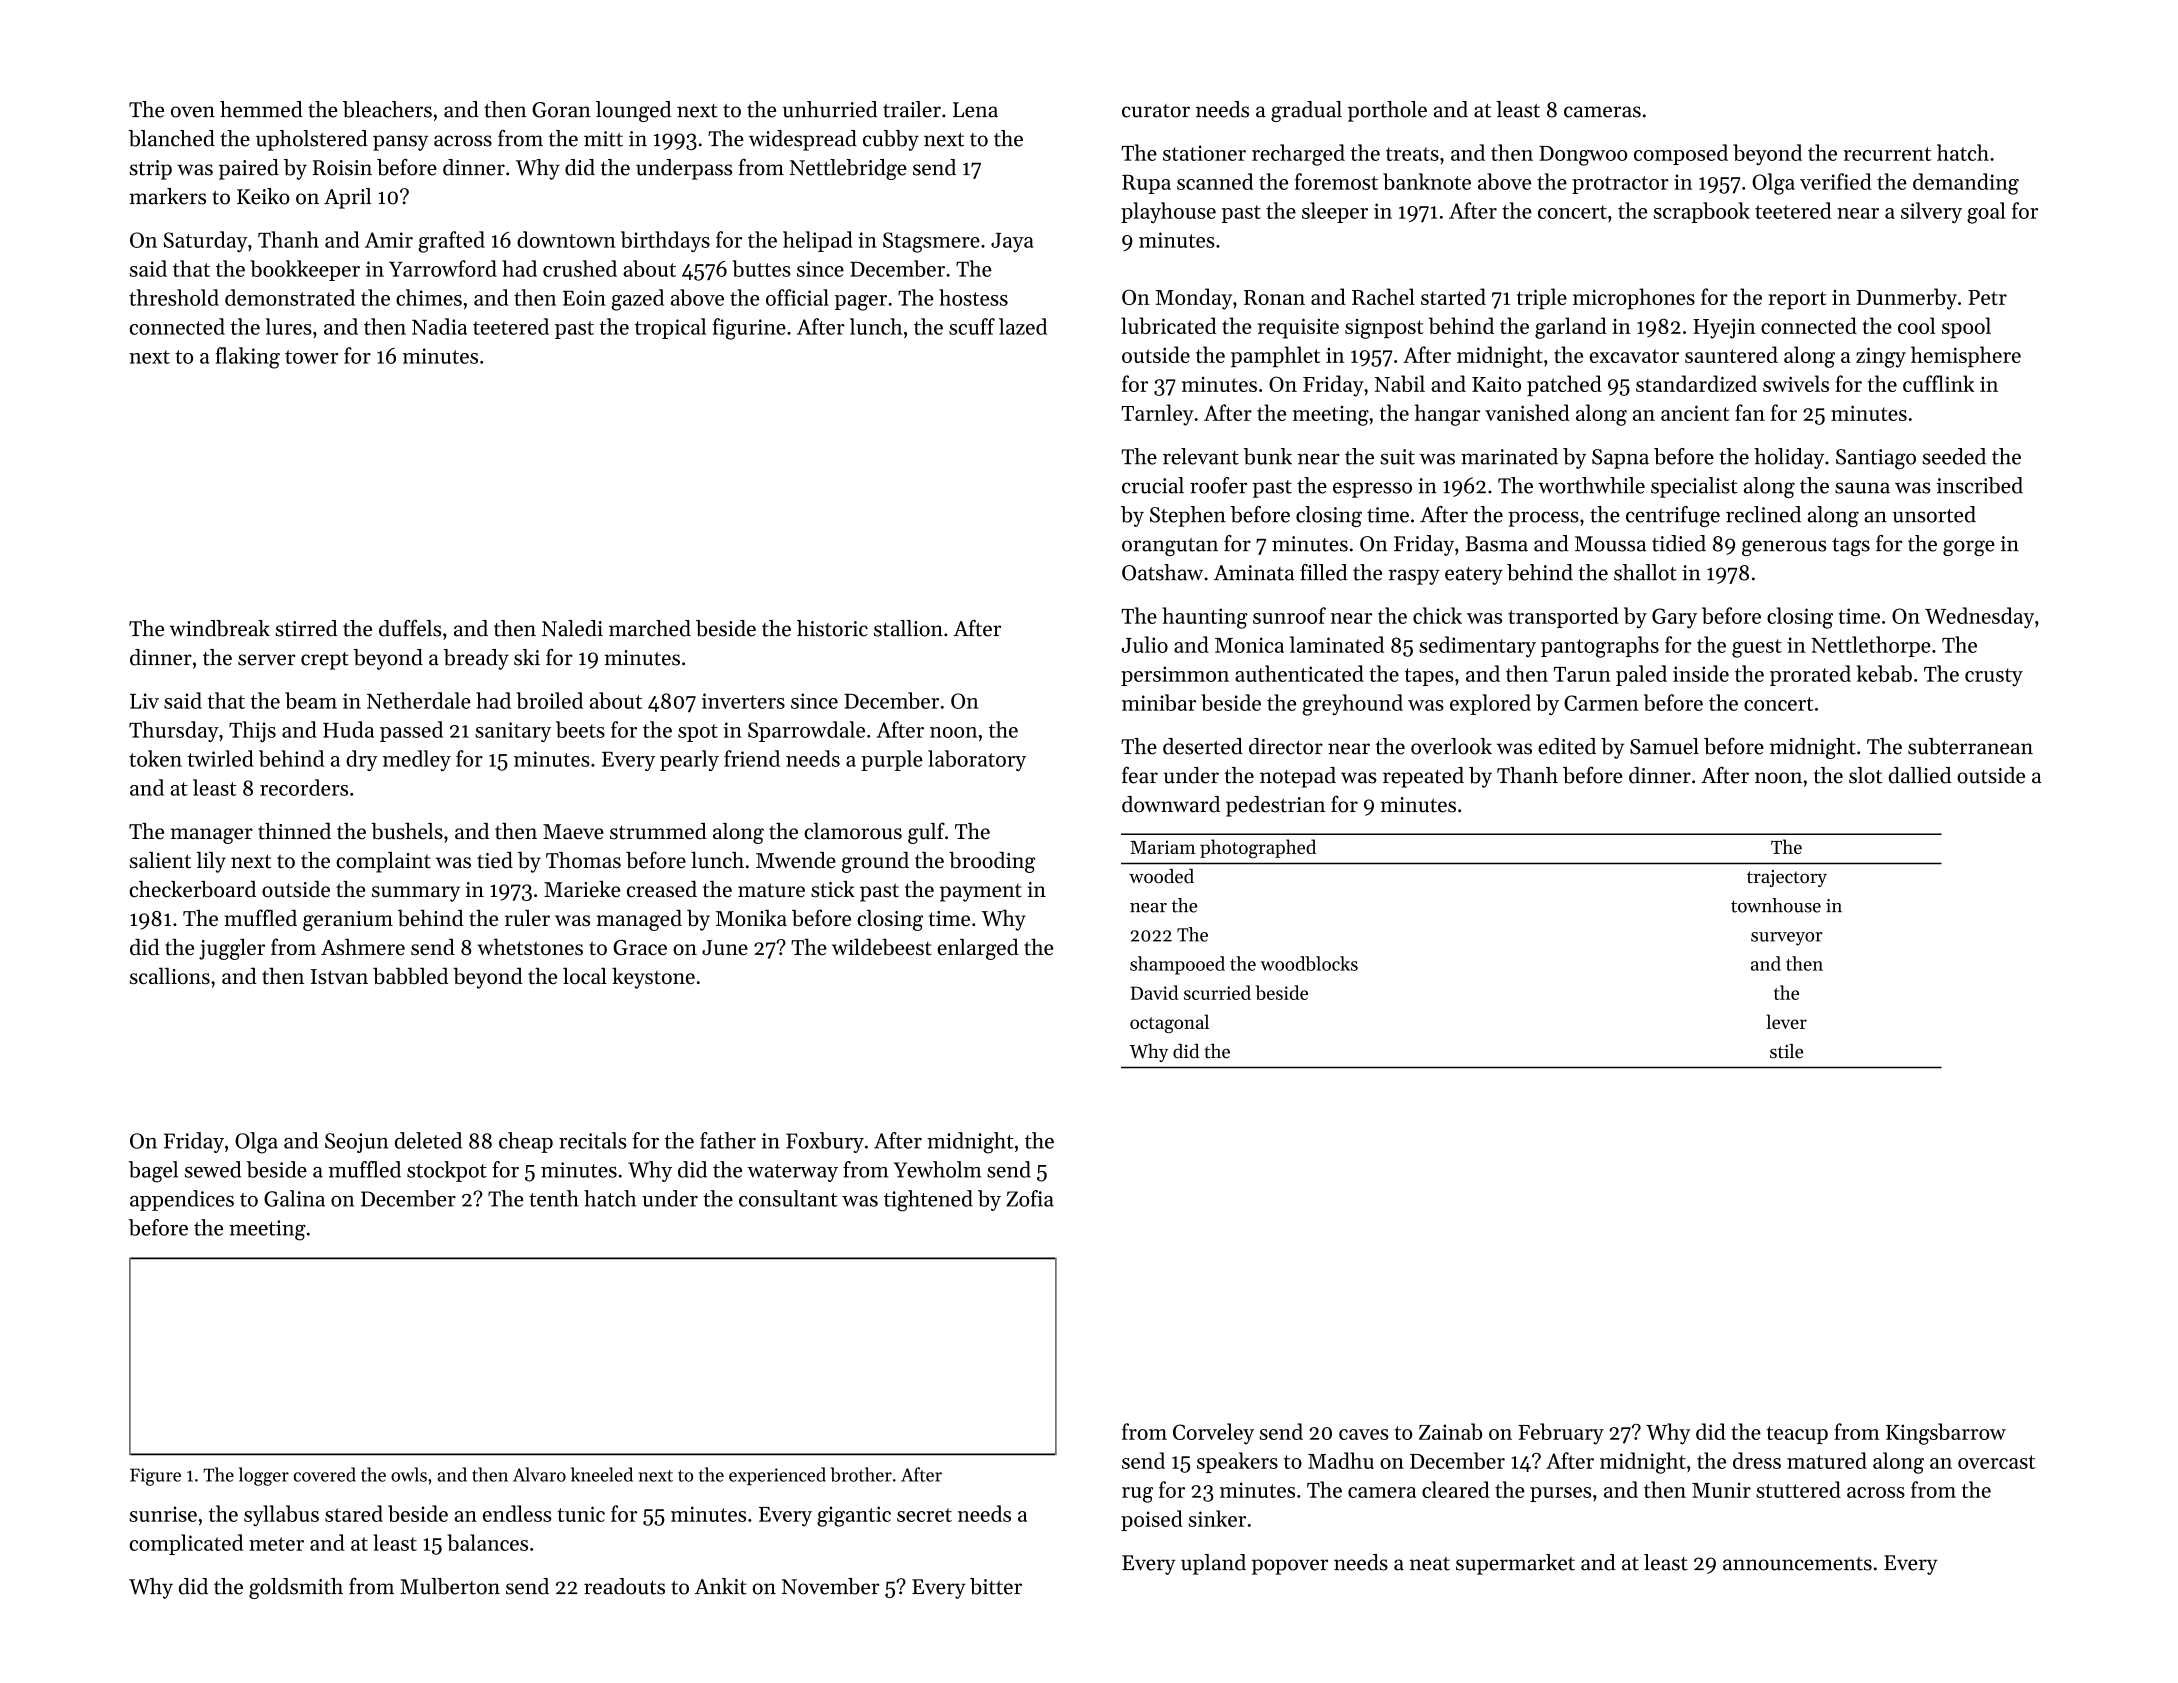  Describe the element at coordinates (908, 628) in the image. I see `stallion` at that location.
